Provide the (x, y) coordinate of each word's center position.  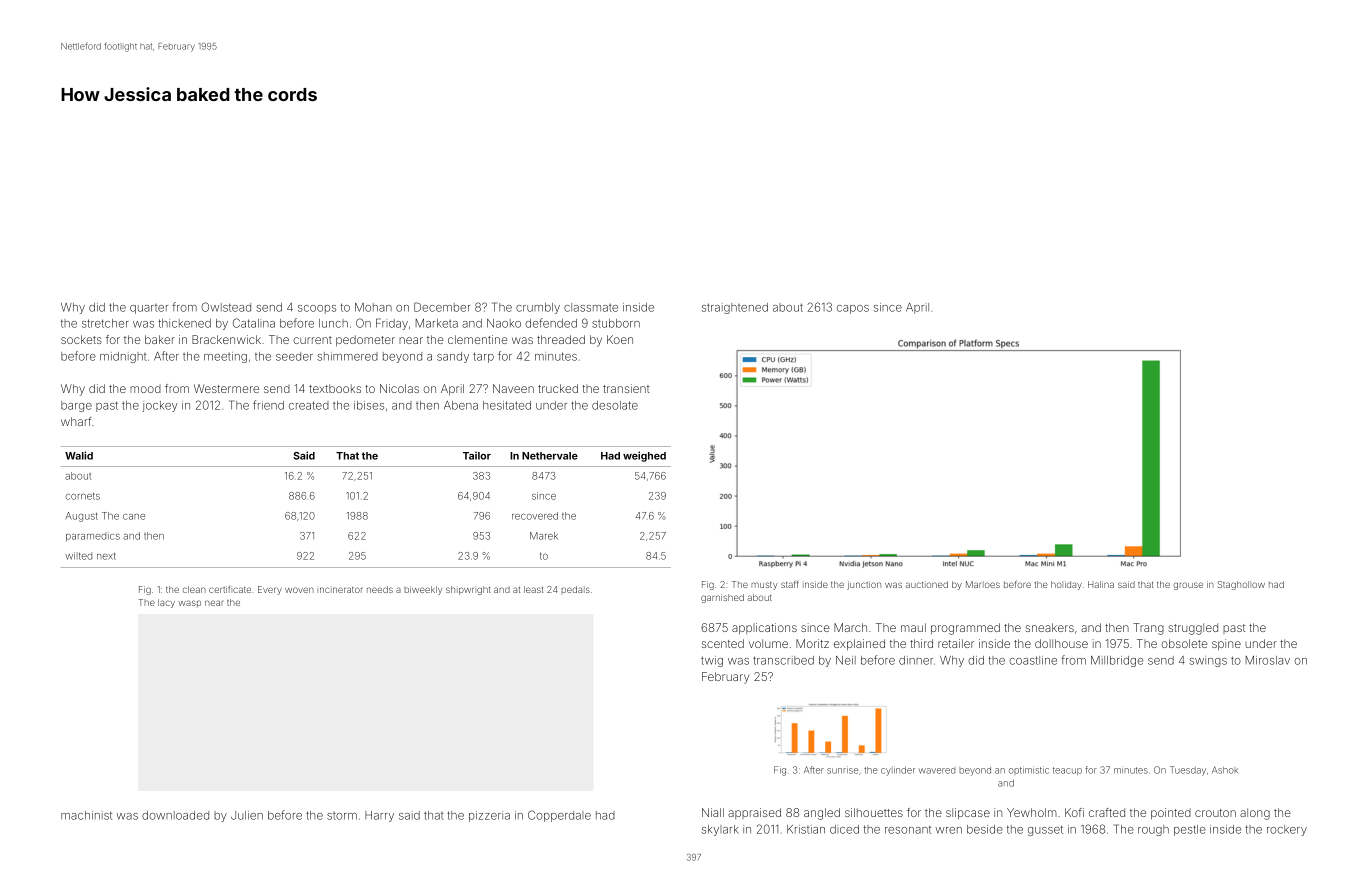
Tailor (477, 455)
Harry (379, 816)
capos (853, 309)
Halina (1101, 584)
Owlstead (226, 307)
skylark (720, 830)
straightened (735, 308)
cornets (82, 496)
